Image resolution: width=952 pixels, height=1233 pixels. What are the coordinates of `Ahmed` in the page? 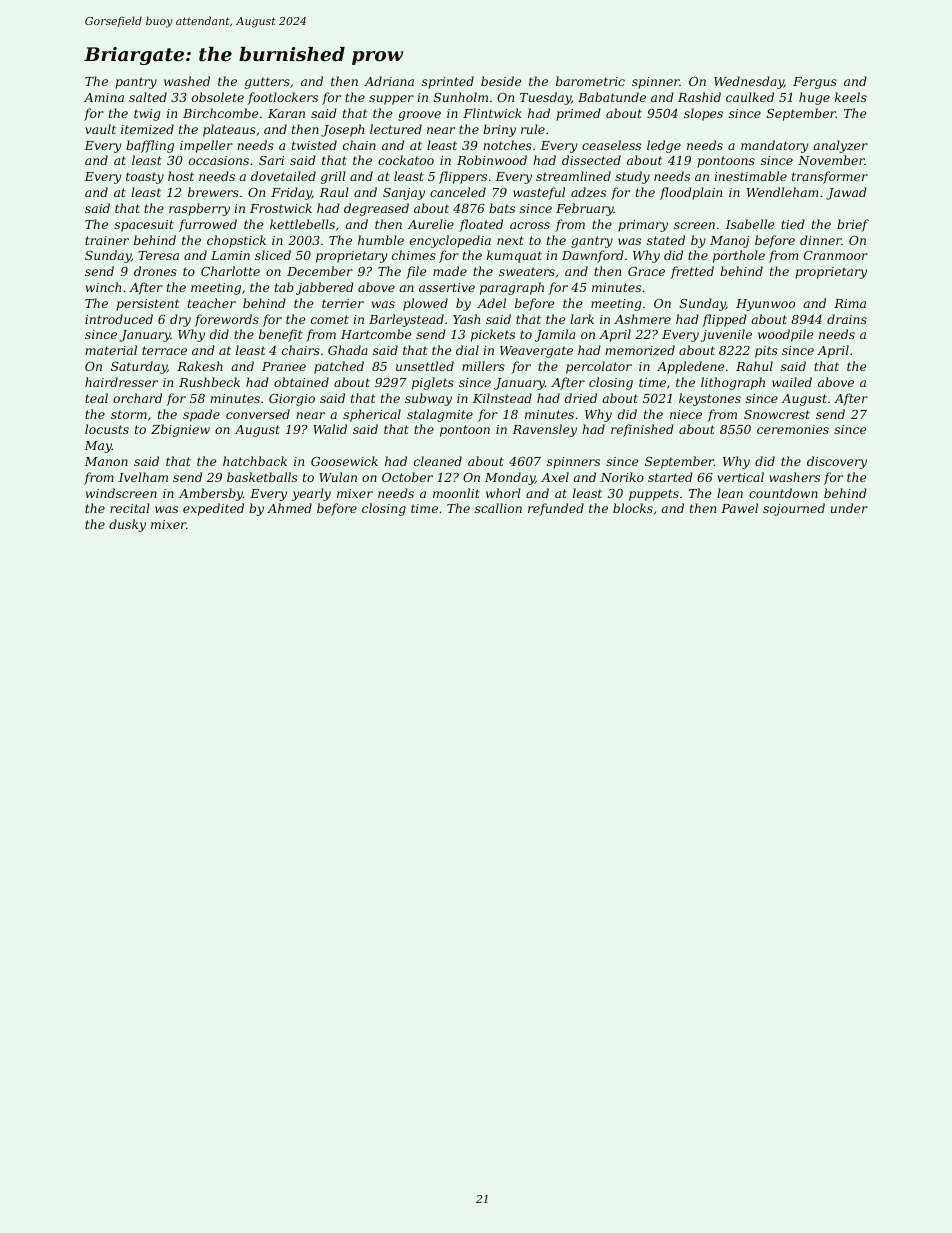 It's located at (289, 508).
